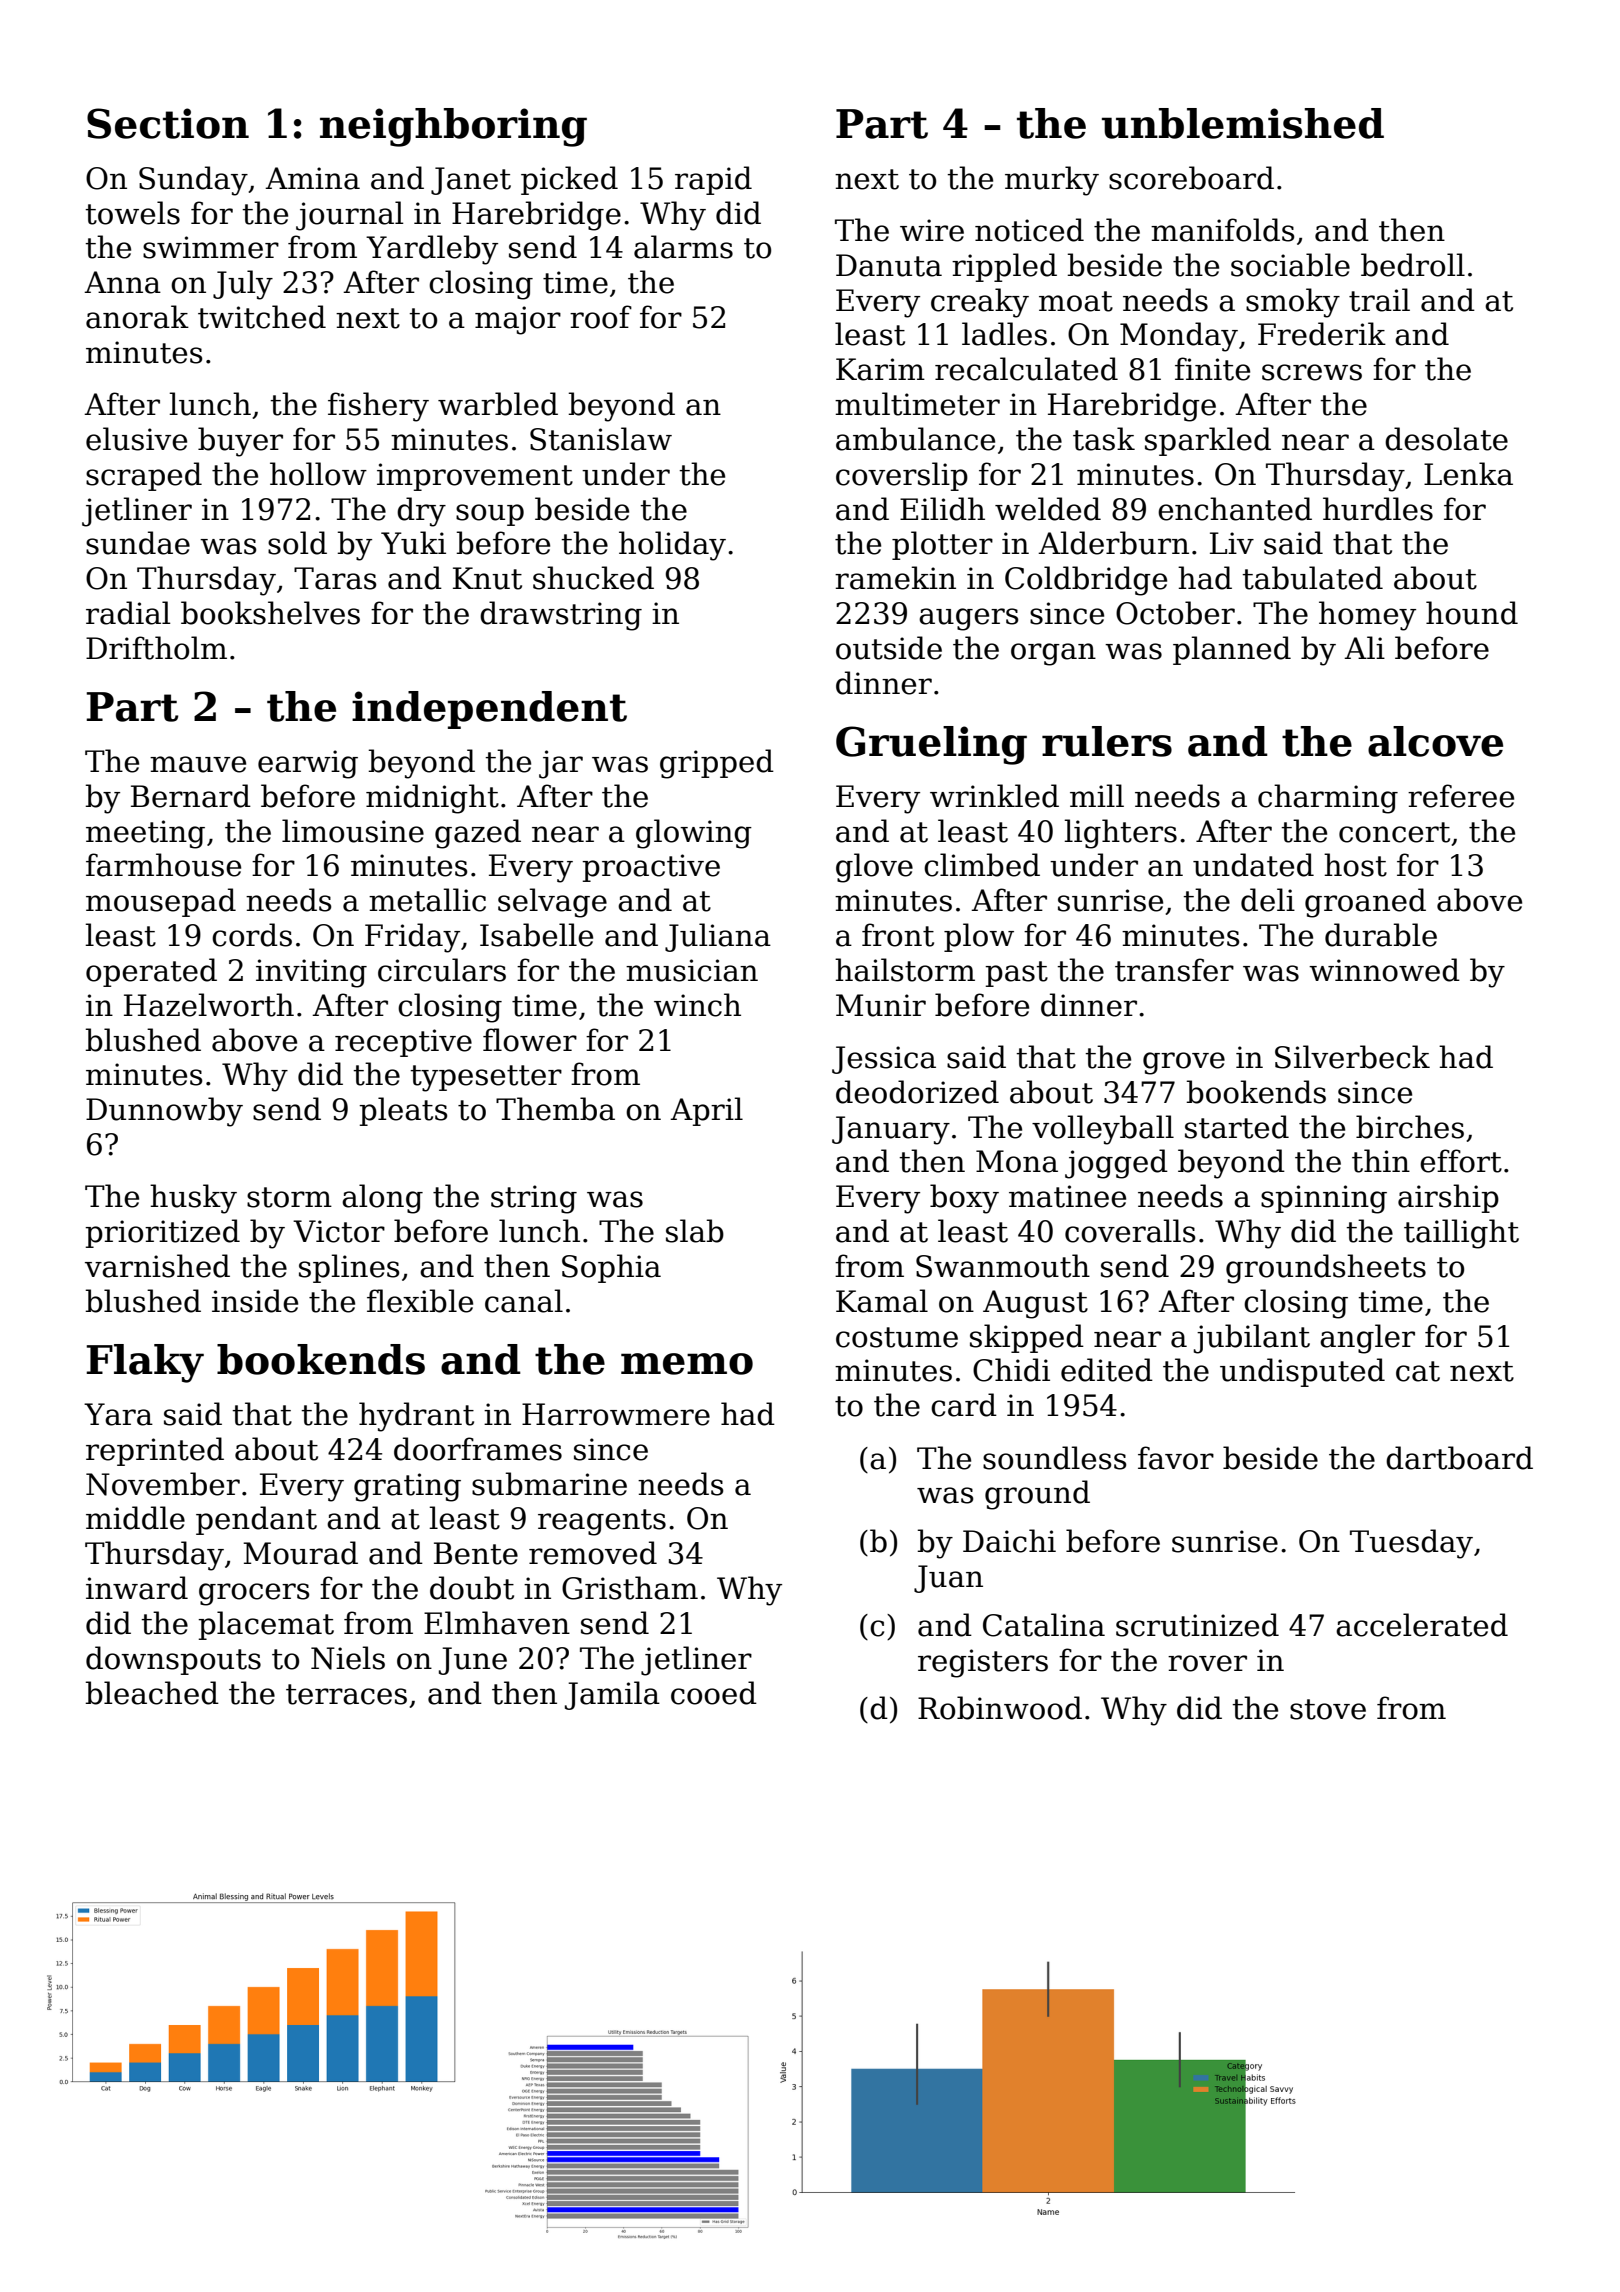 The image size is (1620, 2292). Describe the element at coordinates (880, 369) in the page. I see `Karim` at that location.
